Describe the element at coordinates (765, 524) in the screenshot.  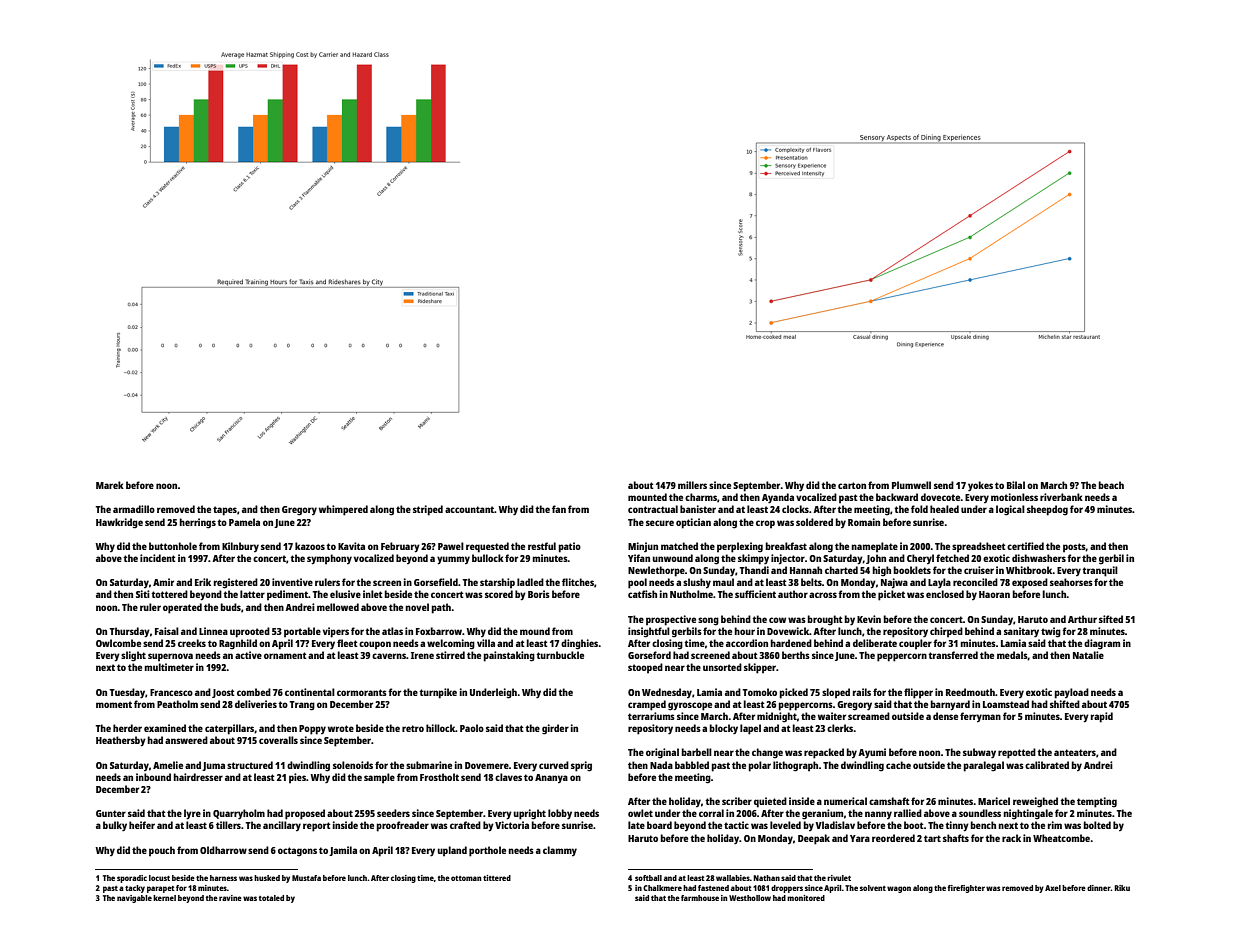
I see `crop` at that location.
